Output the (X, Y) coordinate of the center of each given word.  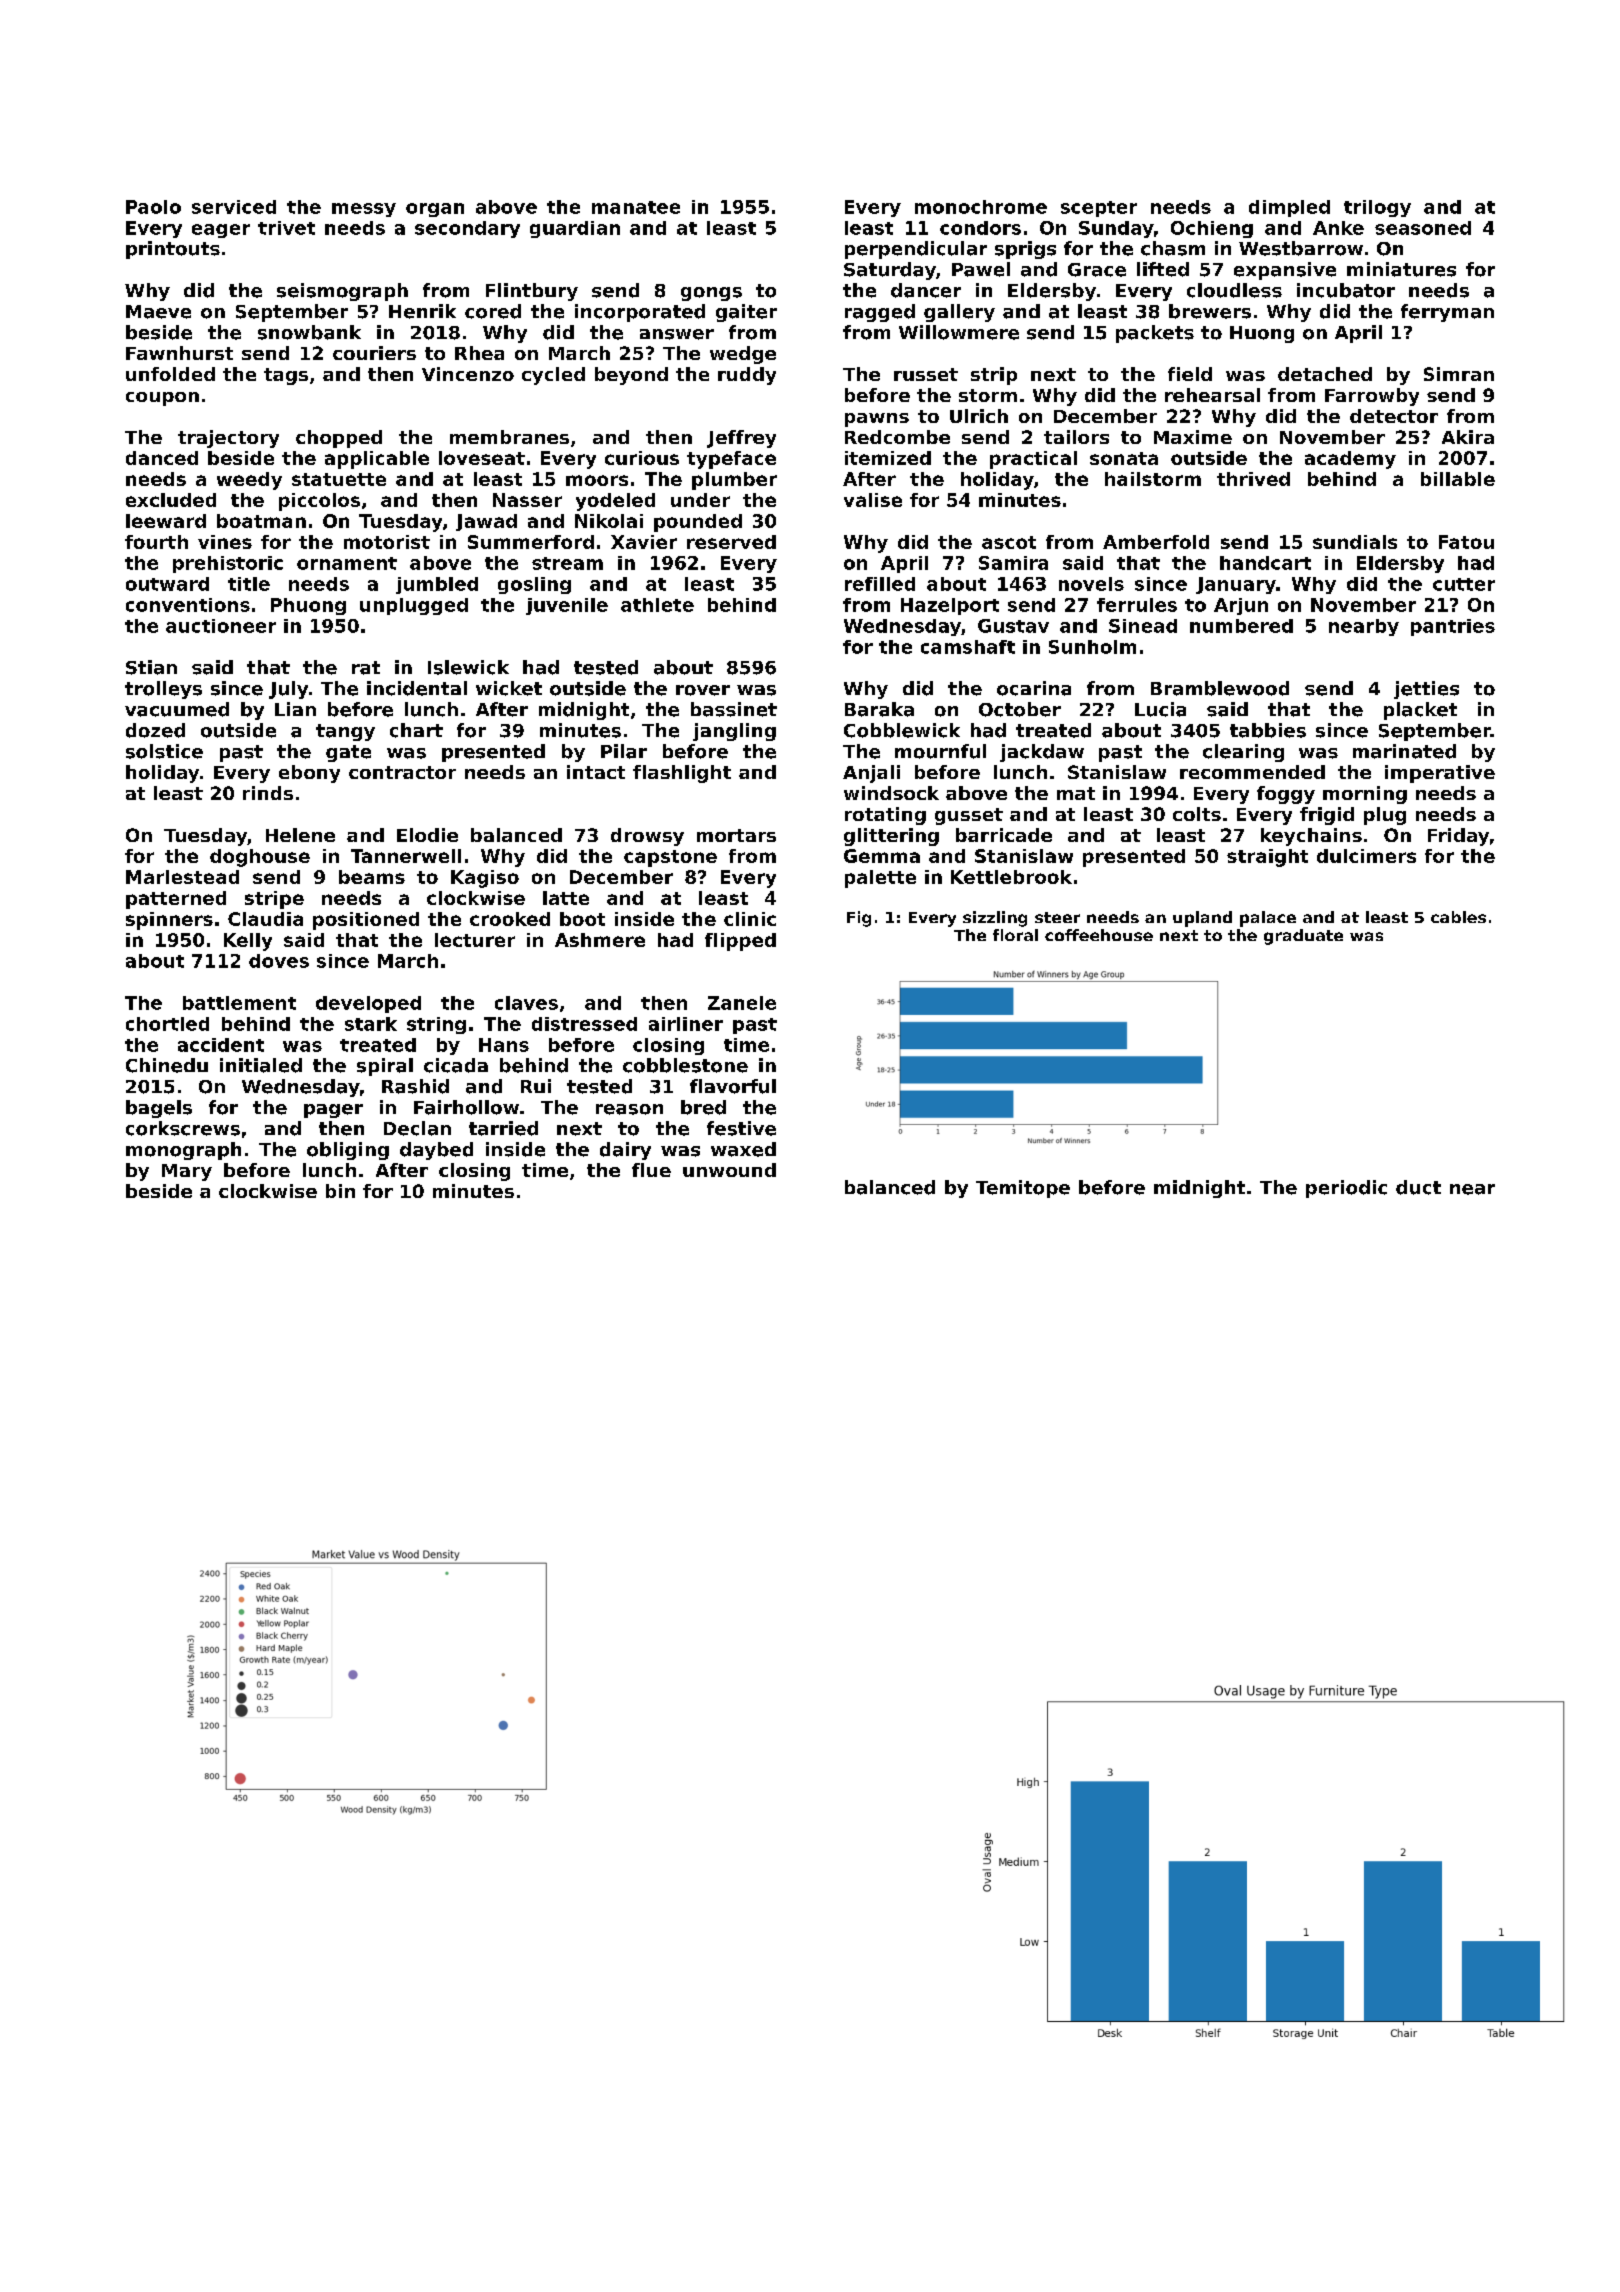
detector (1394, 416)
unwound (729, 1170)
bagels (159, 1109)
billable (1458, 479)
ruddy (747, 376)
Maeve (158, 312)
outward (167, 584)
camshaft (968, 647)
